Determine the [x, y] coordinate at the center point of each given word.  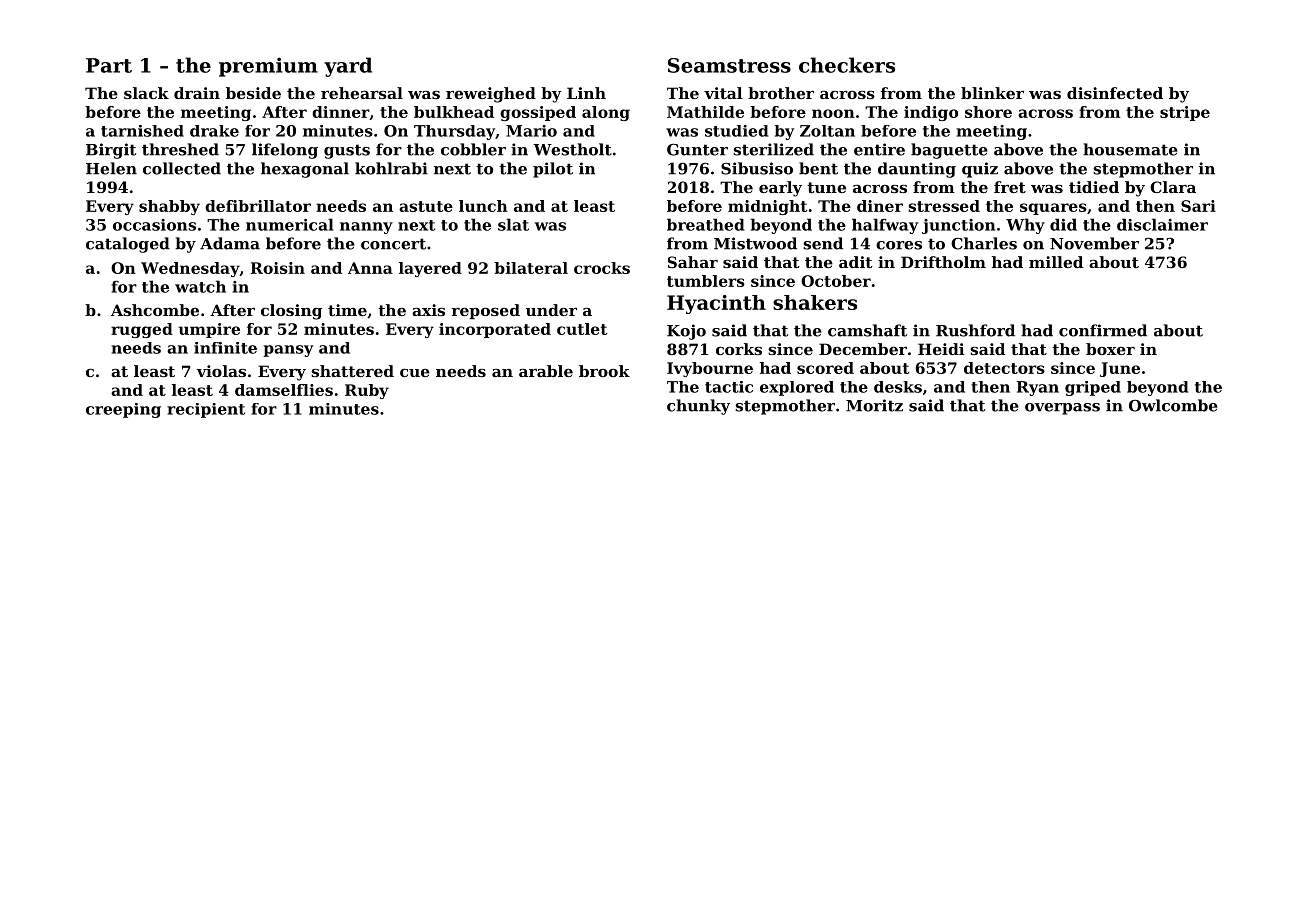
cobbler [473, 149]
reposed [485, 311]
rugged [142, 330]
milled [1056, 262]
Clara [1173, 187]
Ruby [367, 391]
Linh [586, 93]
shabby [169, 207]
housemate [1130, 149]
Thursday [454, 132]
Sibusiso [757, 168]
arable [546, 371]
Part [109, 65]
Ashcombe [155, 310]
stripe [1185, 113]
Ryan [1038, 388]
